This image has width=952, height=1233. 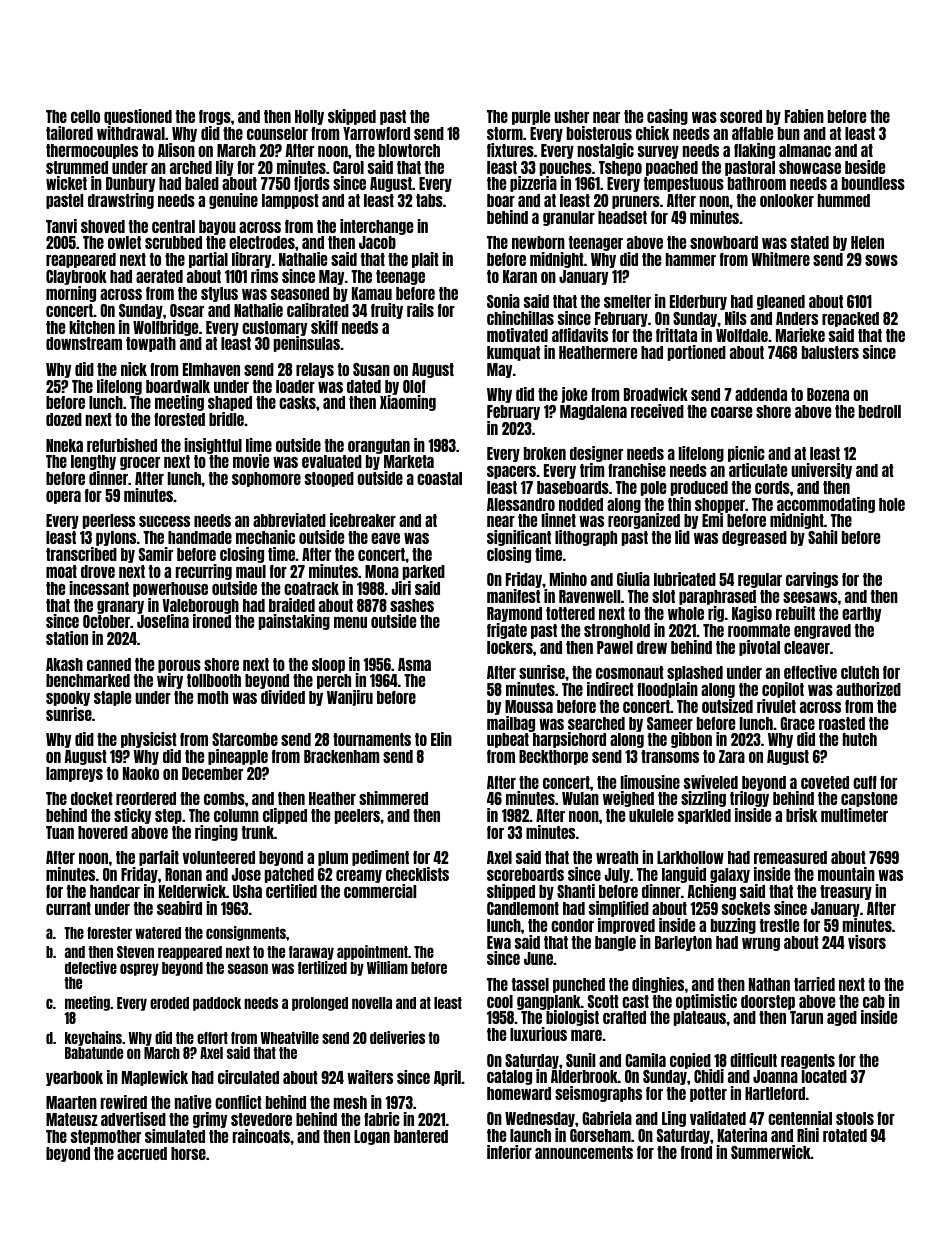 What do you see at coordinates (741, 116) in the image?
I see `scored` at bounding box center [741, 116].
